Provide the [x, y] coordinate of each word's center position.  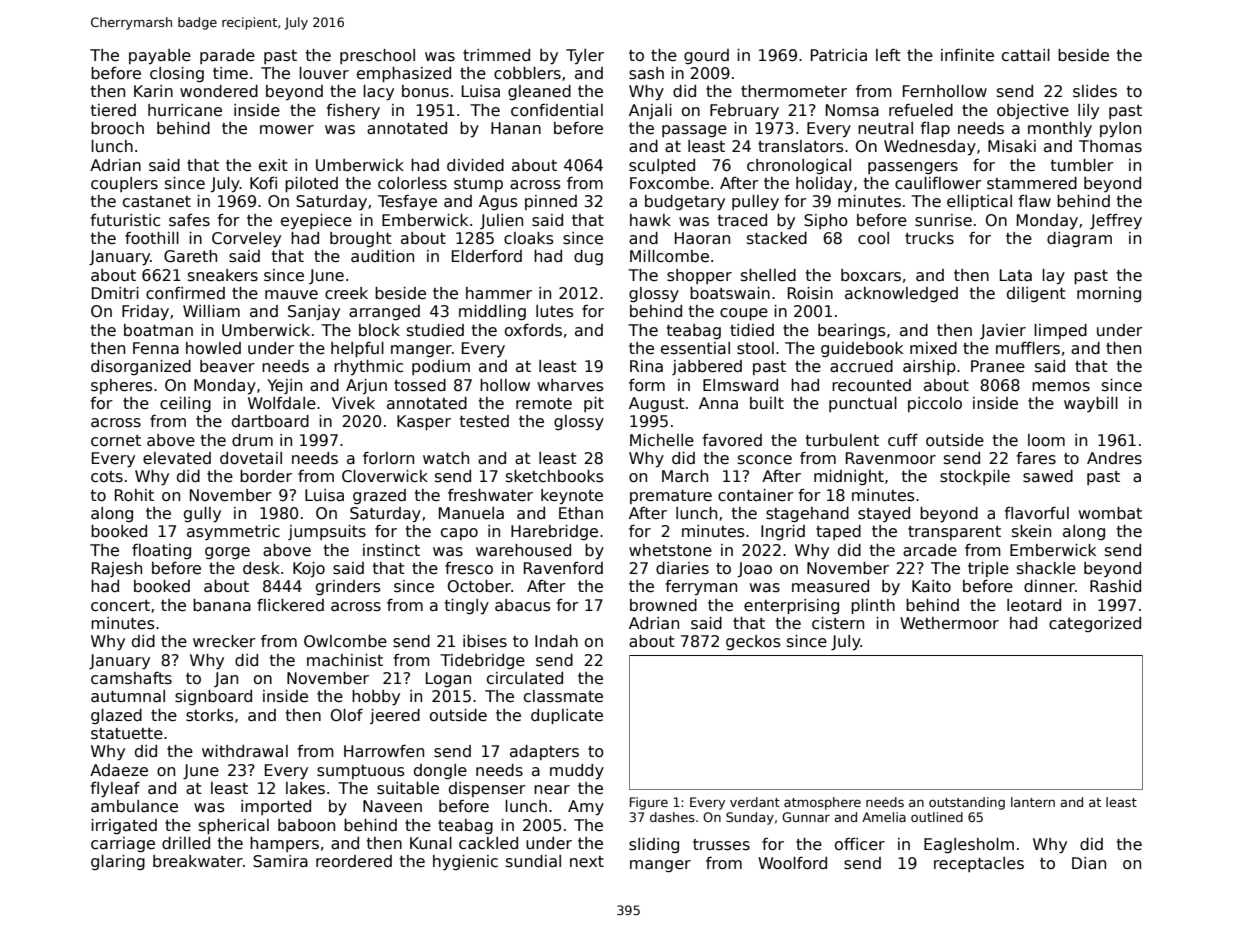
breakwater [198, 861]
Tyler [585, 56]
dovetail [251, 458]
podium [441, 367]
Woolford [792, 863]
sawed [1048, 476]
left [888, 55]
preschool [377, 56]
